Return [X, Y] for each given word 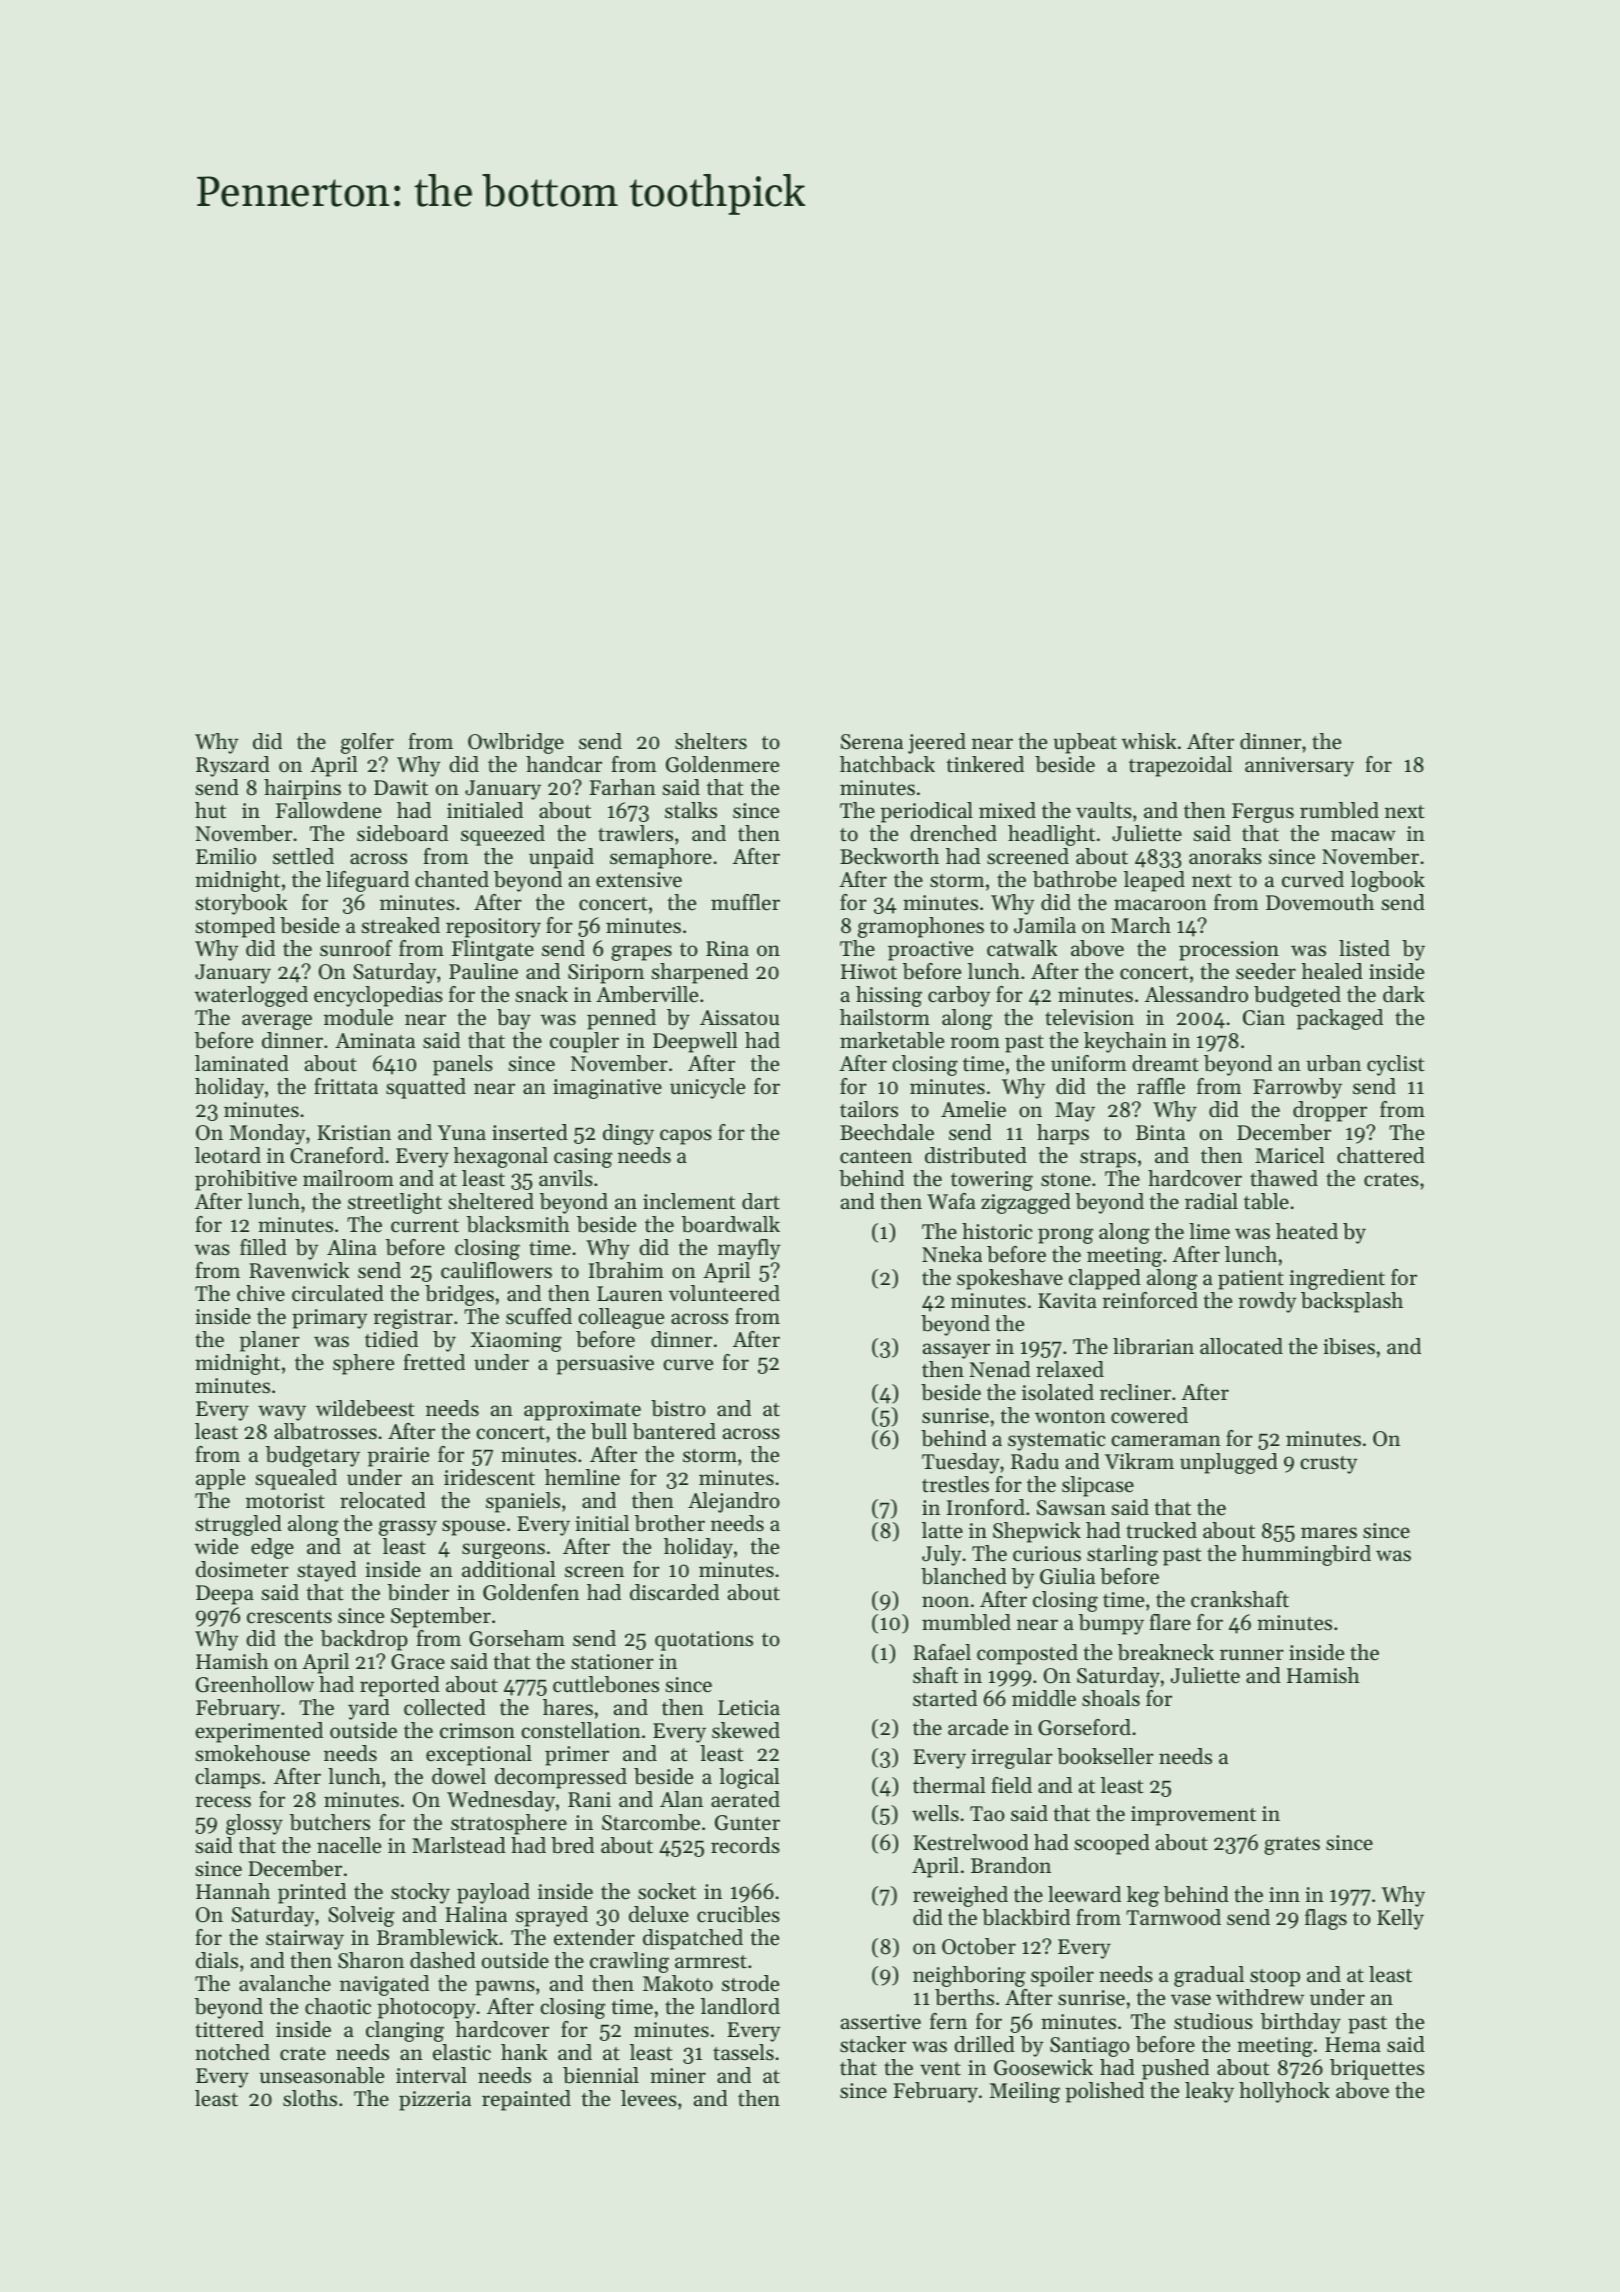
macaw [1363, 835]
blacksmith [518, 1224]
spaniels [523, 1502]
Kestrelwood [971, 1842]
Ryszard [233, 766]
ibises [1349, 1346]
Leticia [749, 1708]
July [941, 1555]
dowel [459, 1776]
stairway [305, 1940]
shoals [1111, 1698]
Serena [872, 742]
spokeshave [1010, 1279]
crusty [1328, 1465]
